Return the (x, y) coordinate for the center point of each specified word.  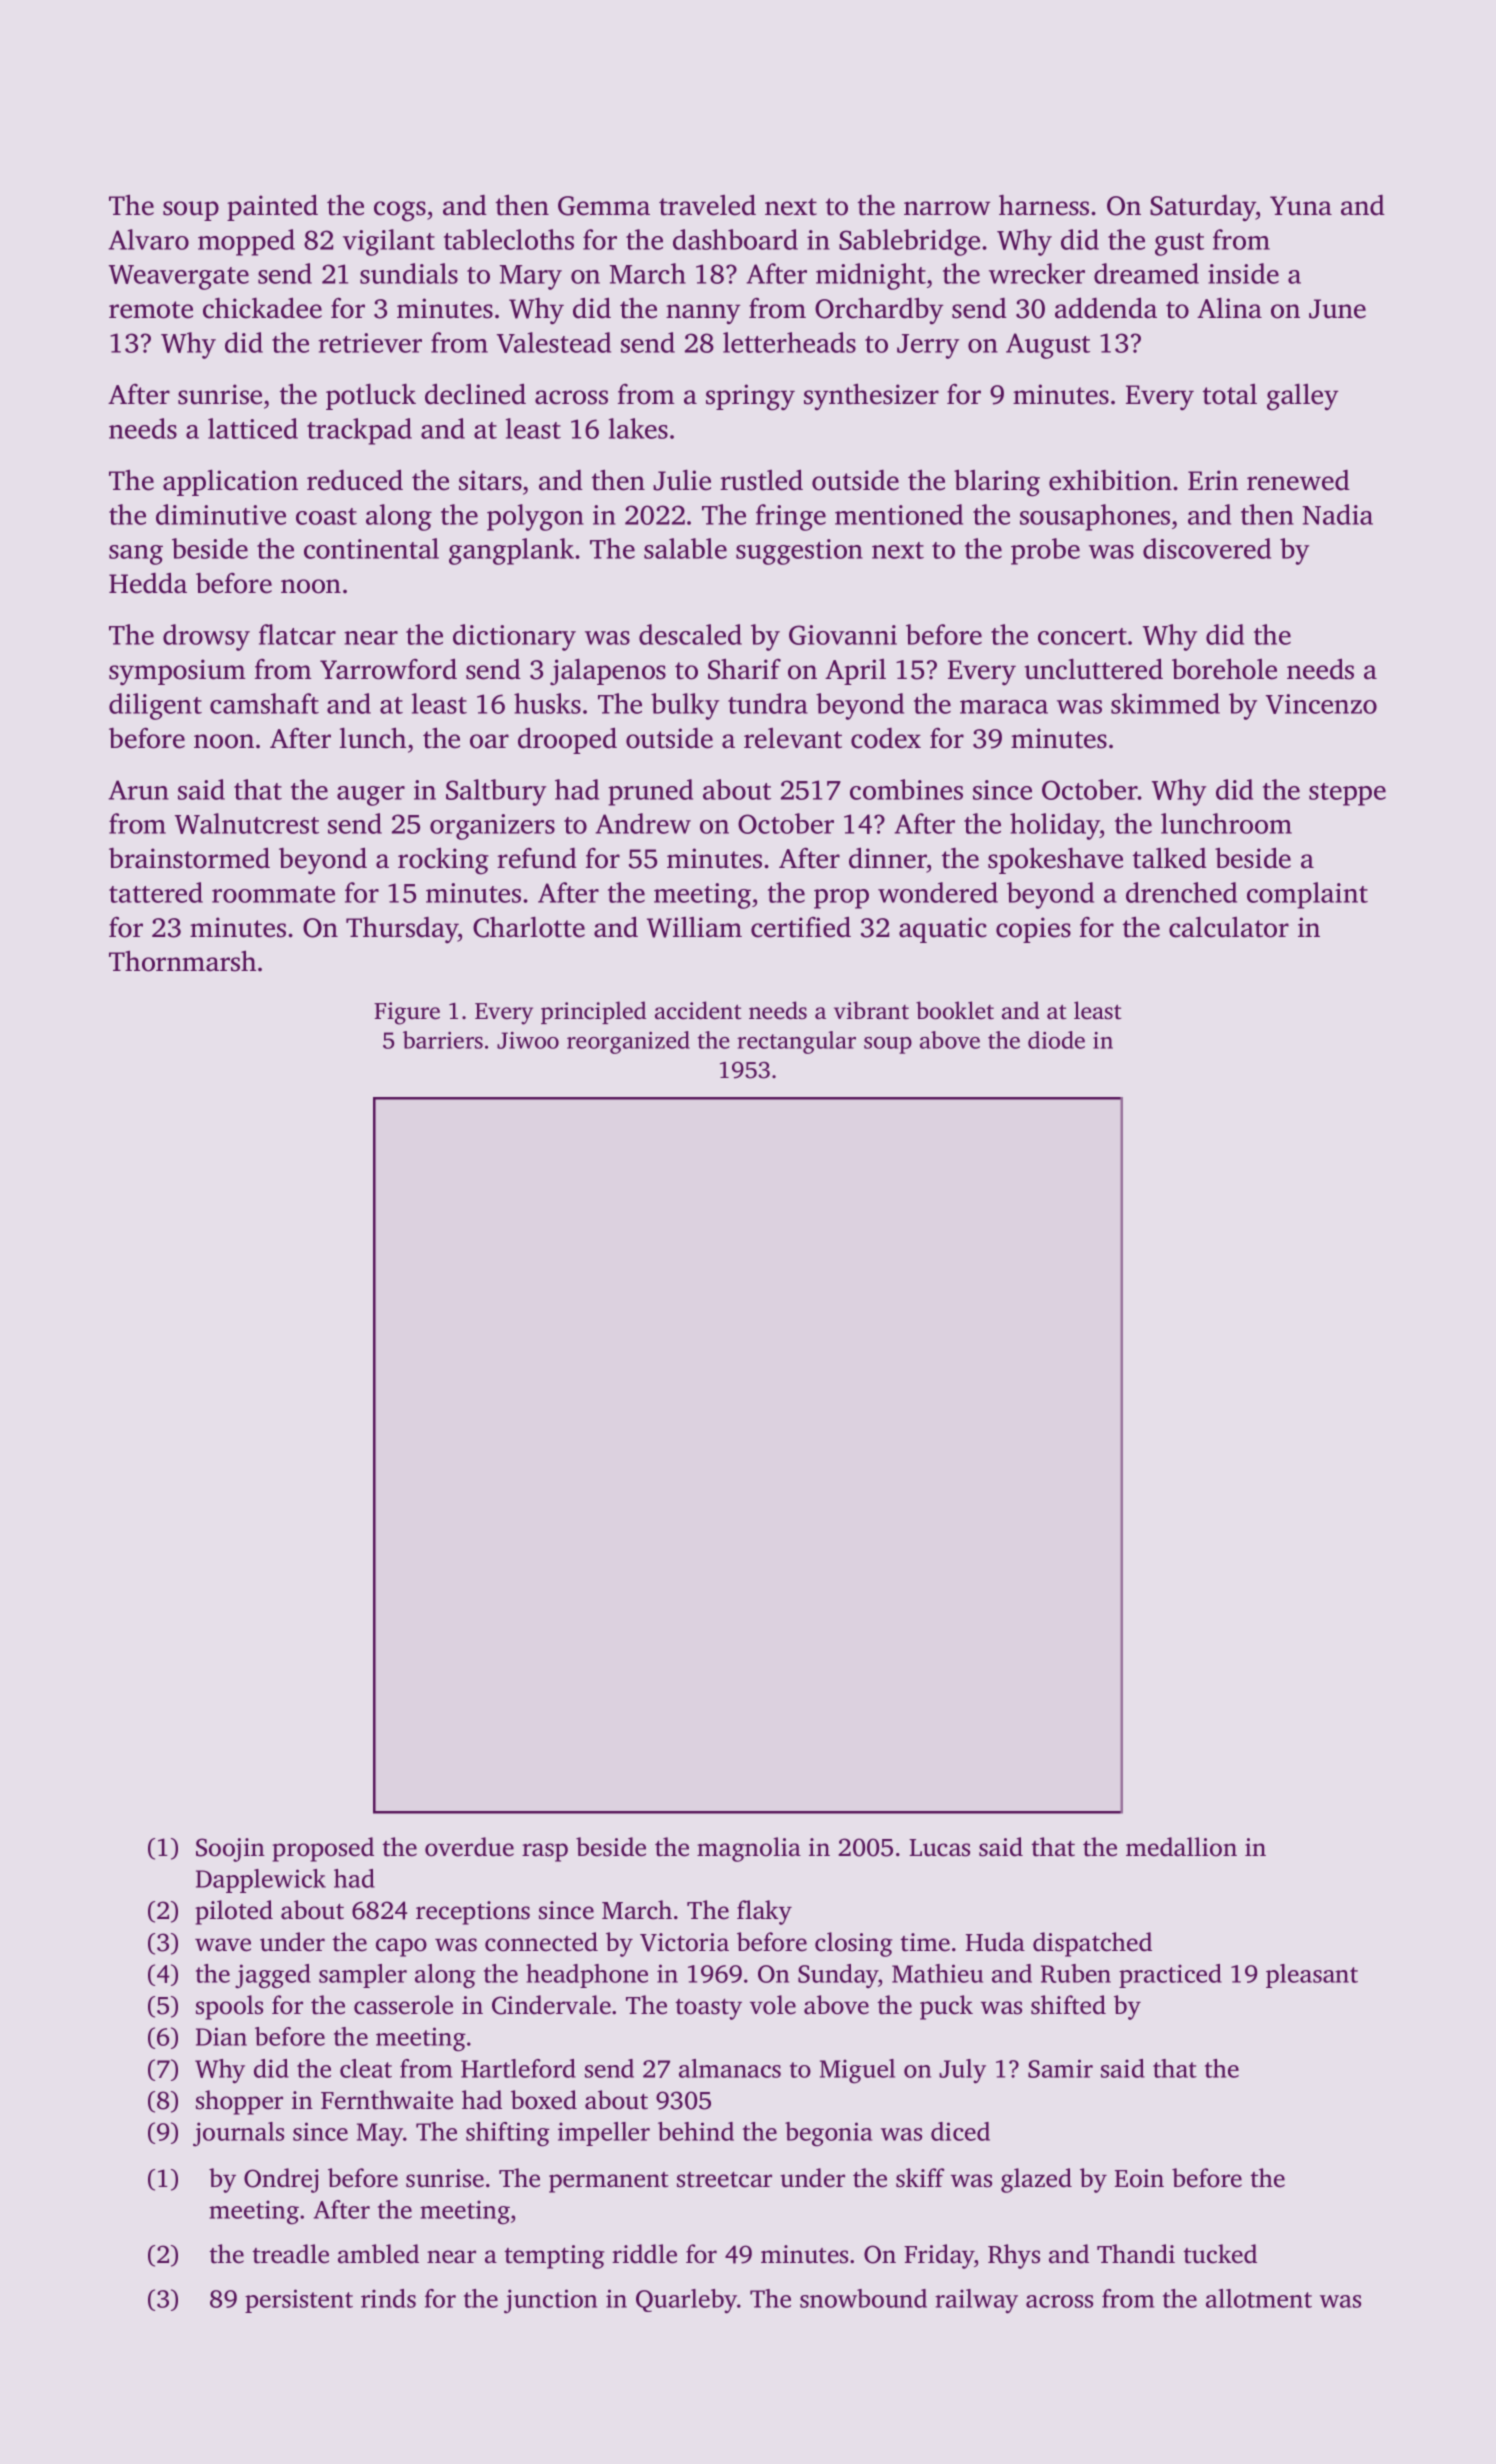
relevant (793, 738)
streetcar (724, 2179)
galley (1303, 397)
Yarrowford (388, 669)
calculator (1229, 927)
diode (1056, 1040)
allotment (1259, 2298)
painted (272, 207)
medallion (1181, 1847)
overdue (469, 1847)
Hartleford (518, 2068)
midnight (871, 276)
